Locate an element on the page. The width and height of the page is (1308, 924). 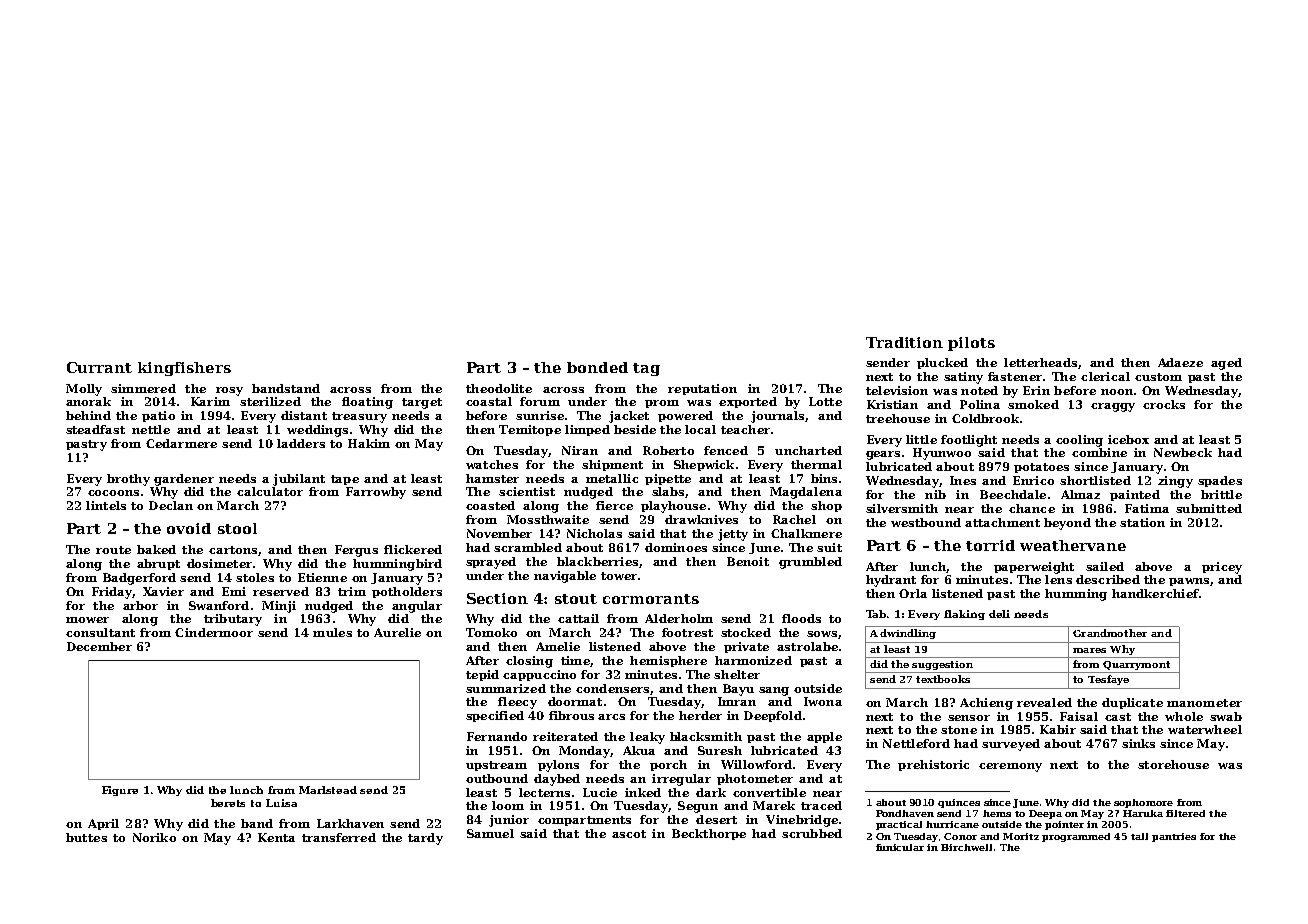
behind is located at coordinates (88, 415).
